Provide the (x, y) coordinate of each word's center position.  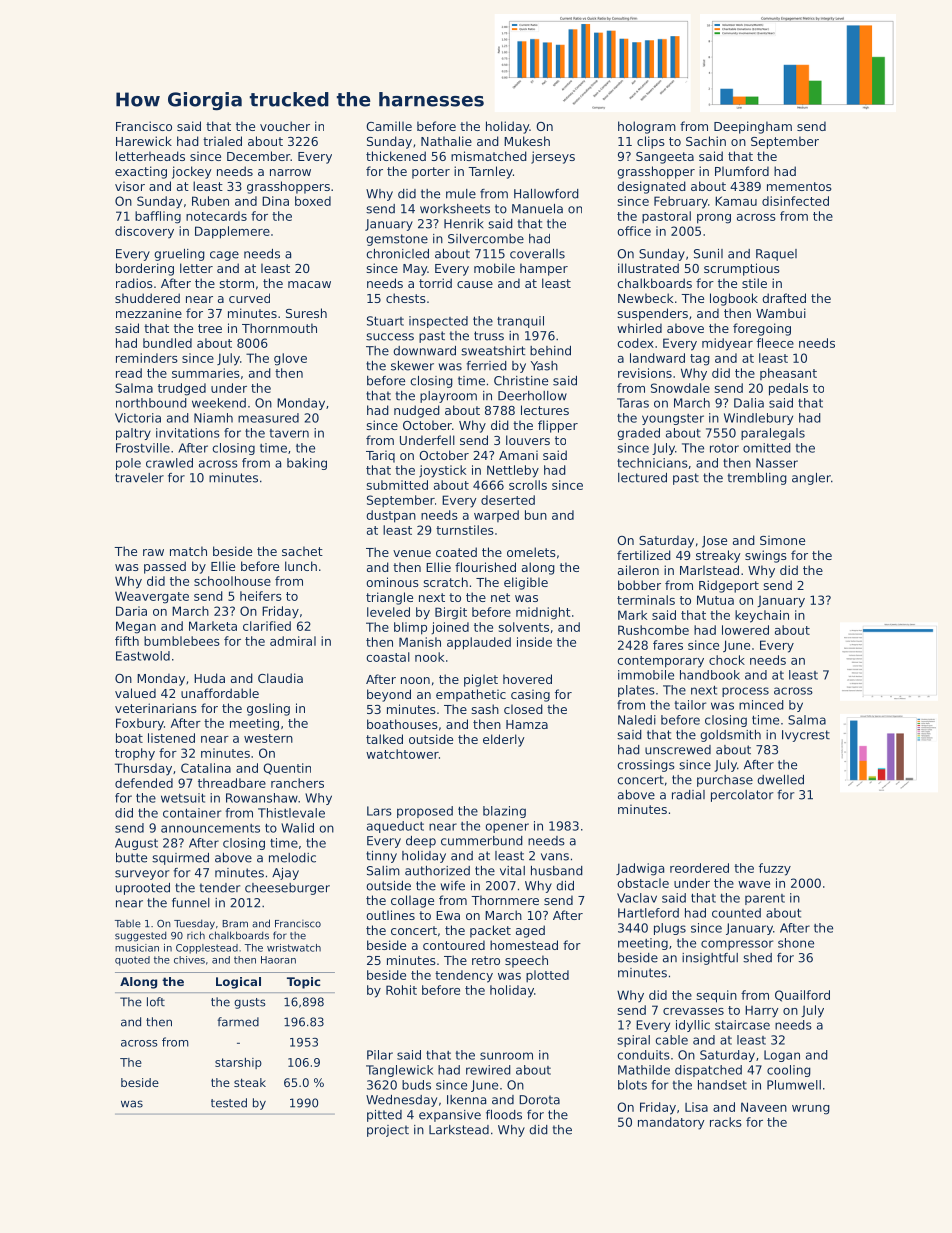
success (390, 337)
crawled (169, 463)
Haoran (278, 960)
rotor (724, 448)
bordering (145, 269)
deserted (508, 500)
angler (811, 479)
